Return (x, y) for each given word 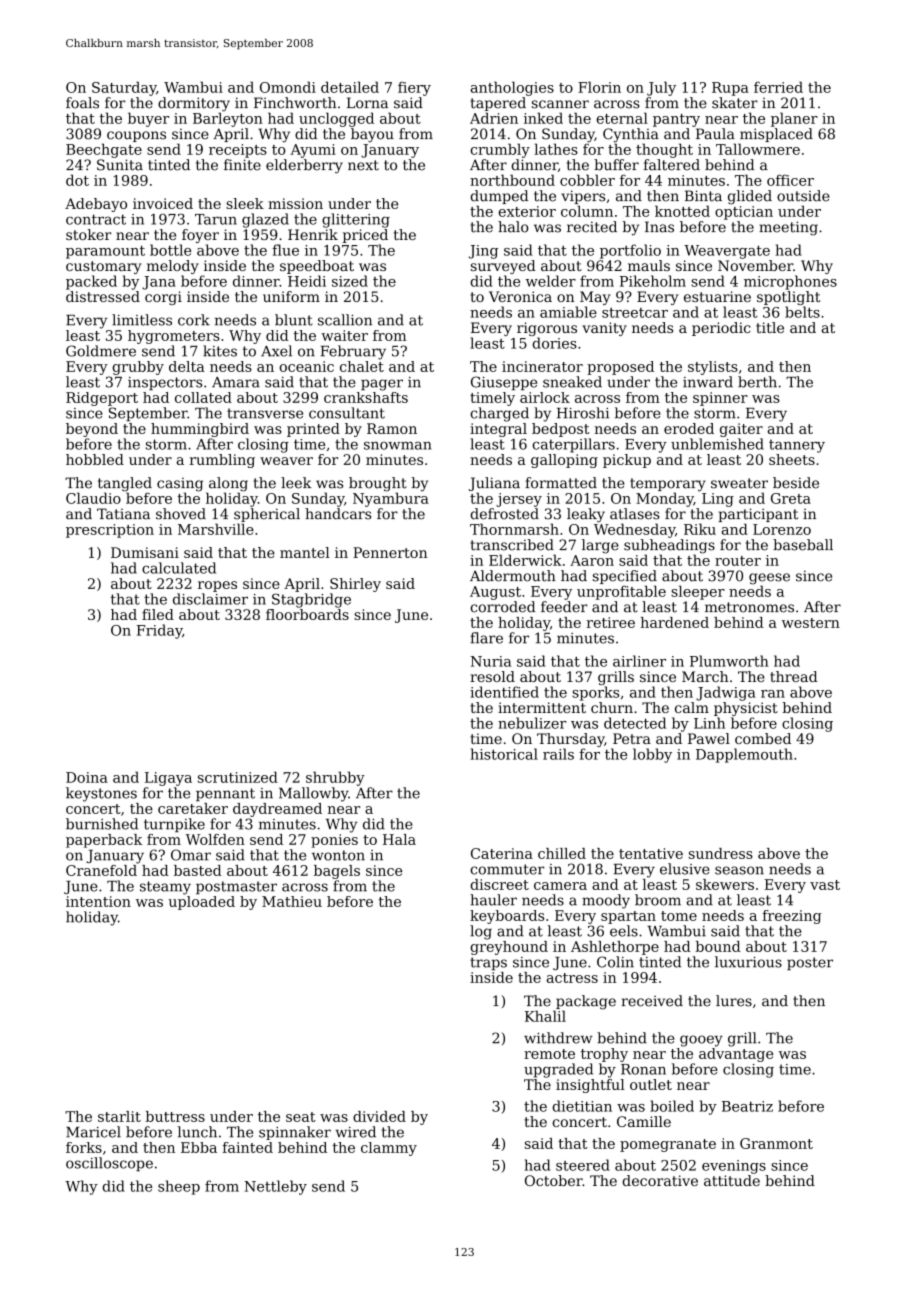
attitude (732, 1180)
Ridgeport (102, 399)
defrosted (504, 514)
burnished (102, 824)
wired (355, 1132)
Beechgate (104, 150)
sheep (179, 1187)
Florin (599, 87)
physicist (746, 709)
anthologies (512, 88)
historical (504, 754)
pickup (627, 461)
